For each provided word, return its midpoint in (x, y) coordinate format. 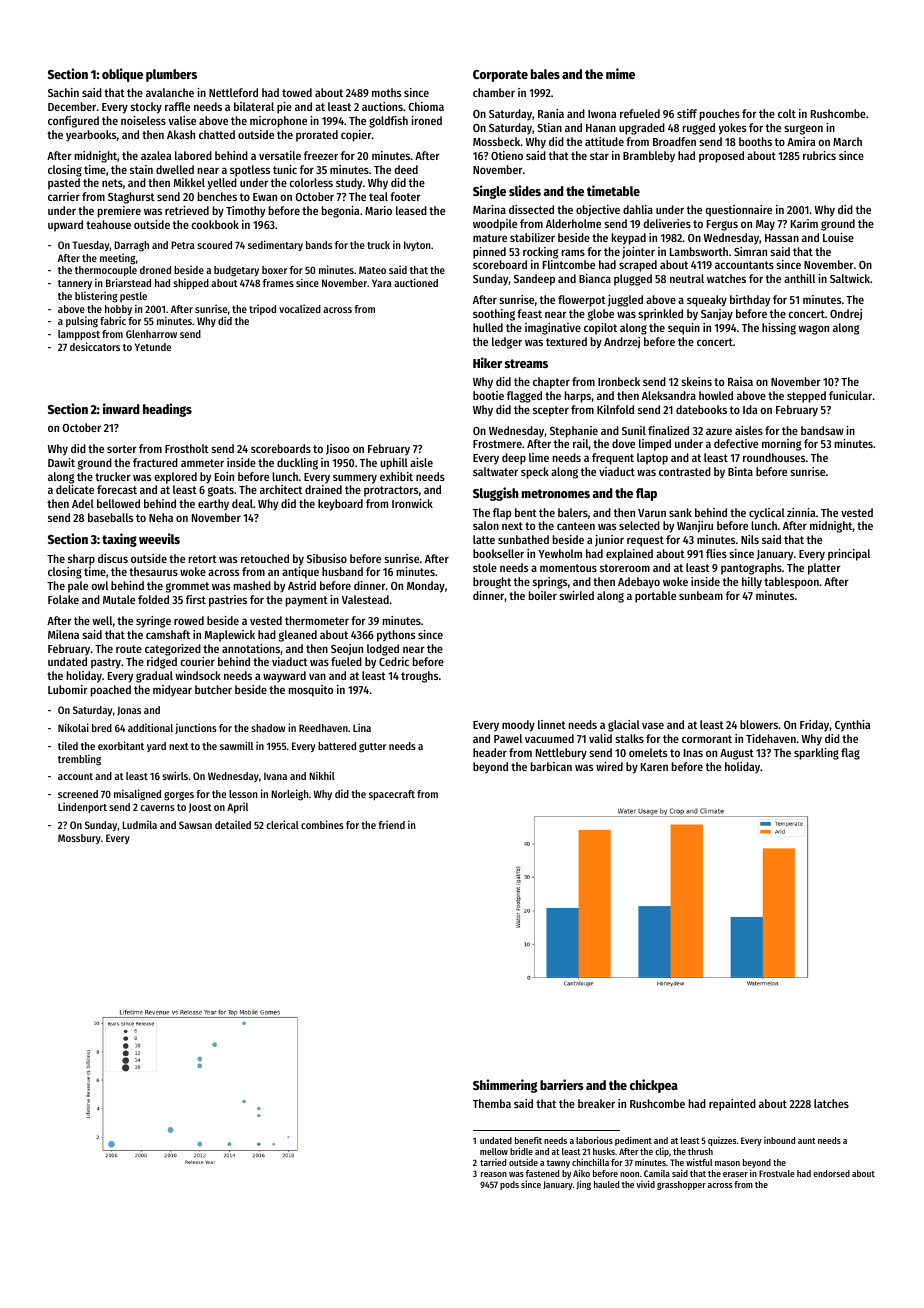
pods (509, 1185)
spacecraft (392, 795)
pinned (489, 253)
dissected (531, 209)
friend (391, 824)
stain (141, 169)
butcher (213, 689)
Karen (654, 767)
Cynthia (853, 726)
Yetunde (153, 347)
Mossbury (79, 839)
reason (494, 1174)
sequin (684, 329)
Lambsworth (699, 251)
